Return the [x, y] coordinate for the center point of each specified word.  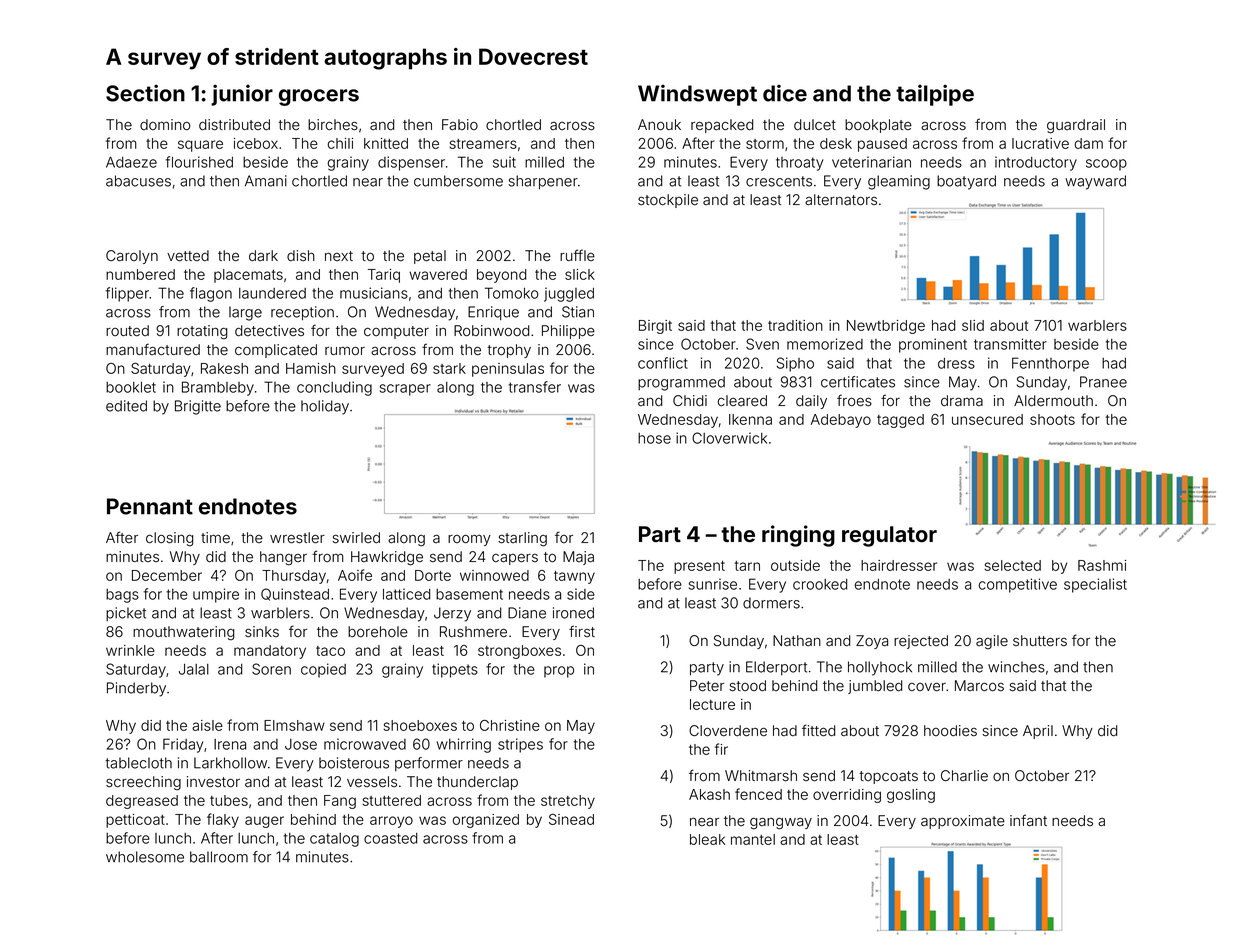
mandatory [270, 652]
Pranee [1103, 382]
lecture [712, 704]
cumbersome [458, 181]
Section [145, 93]
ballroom [219, 857]
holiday [325, 407]
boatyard [966, 182]
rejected [921, 642]
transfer [535, 387]
